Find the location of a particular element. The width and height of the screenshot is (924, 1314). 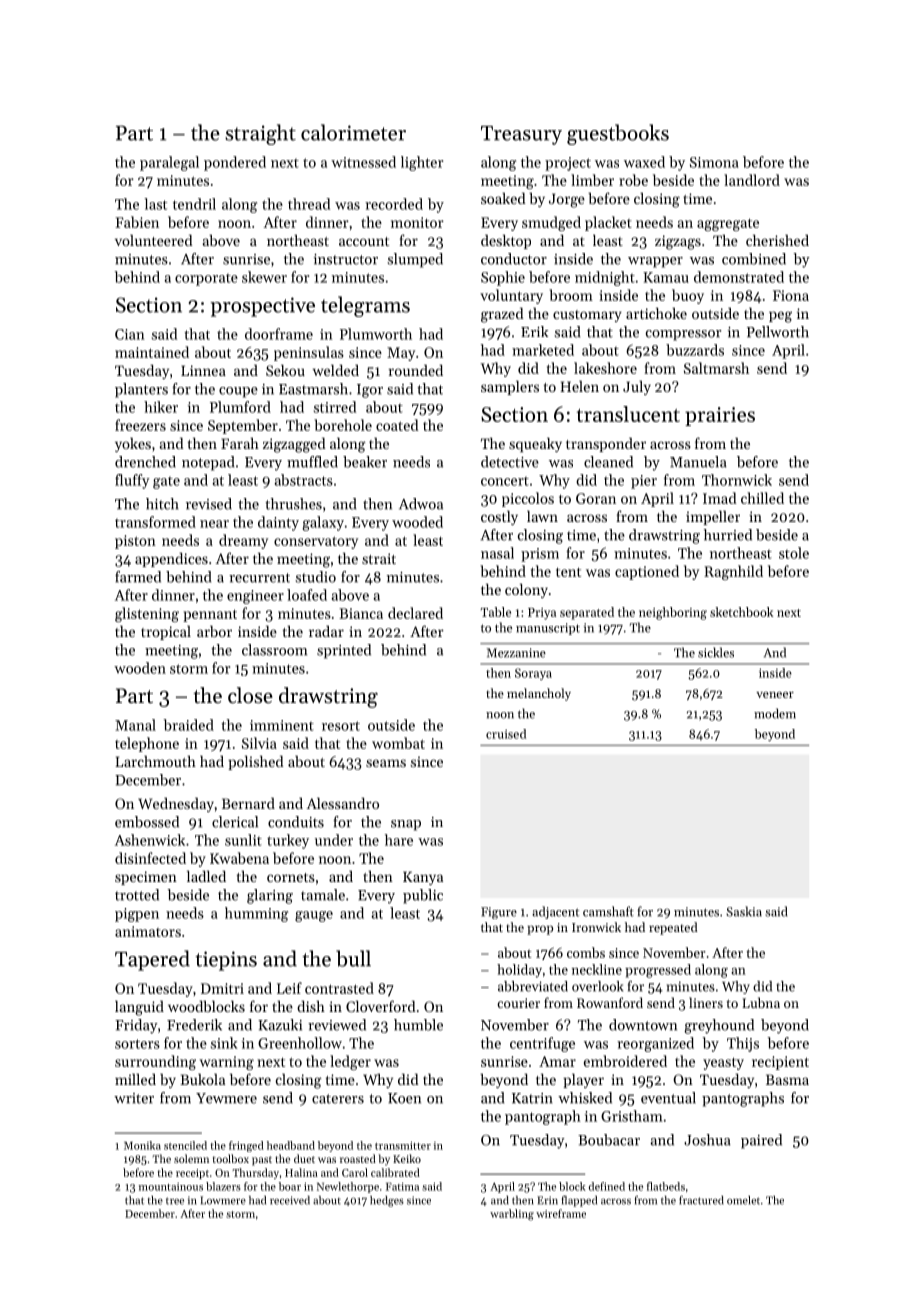

calorimeter is located at coordinates (353, 132).
